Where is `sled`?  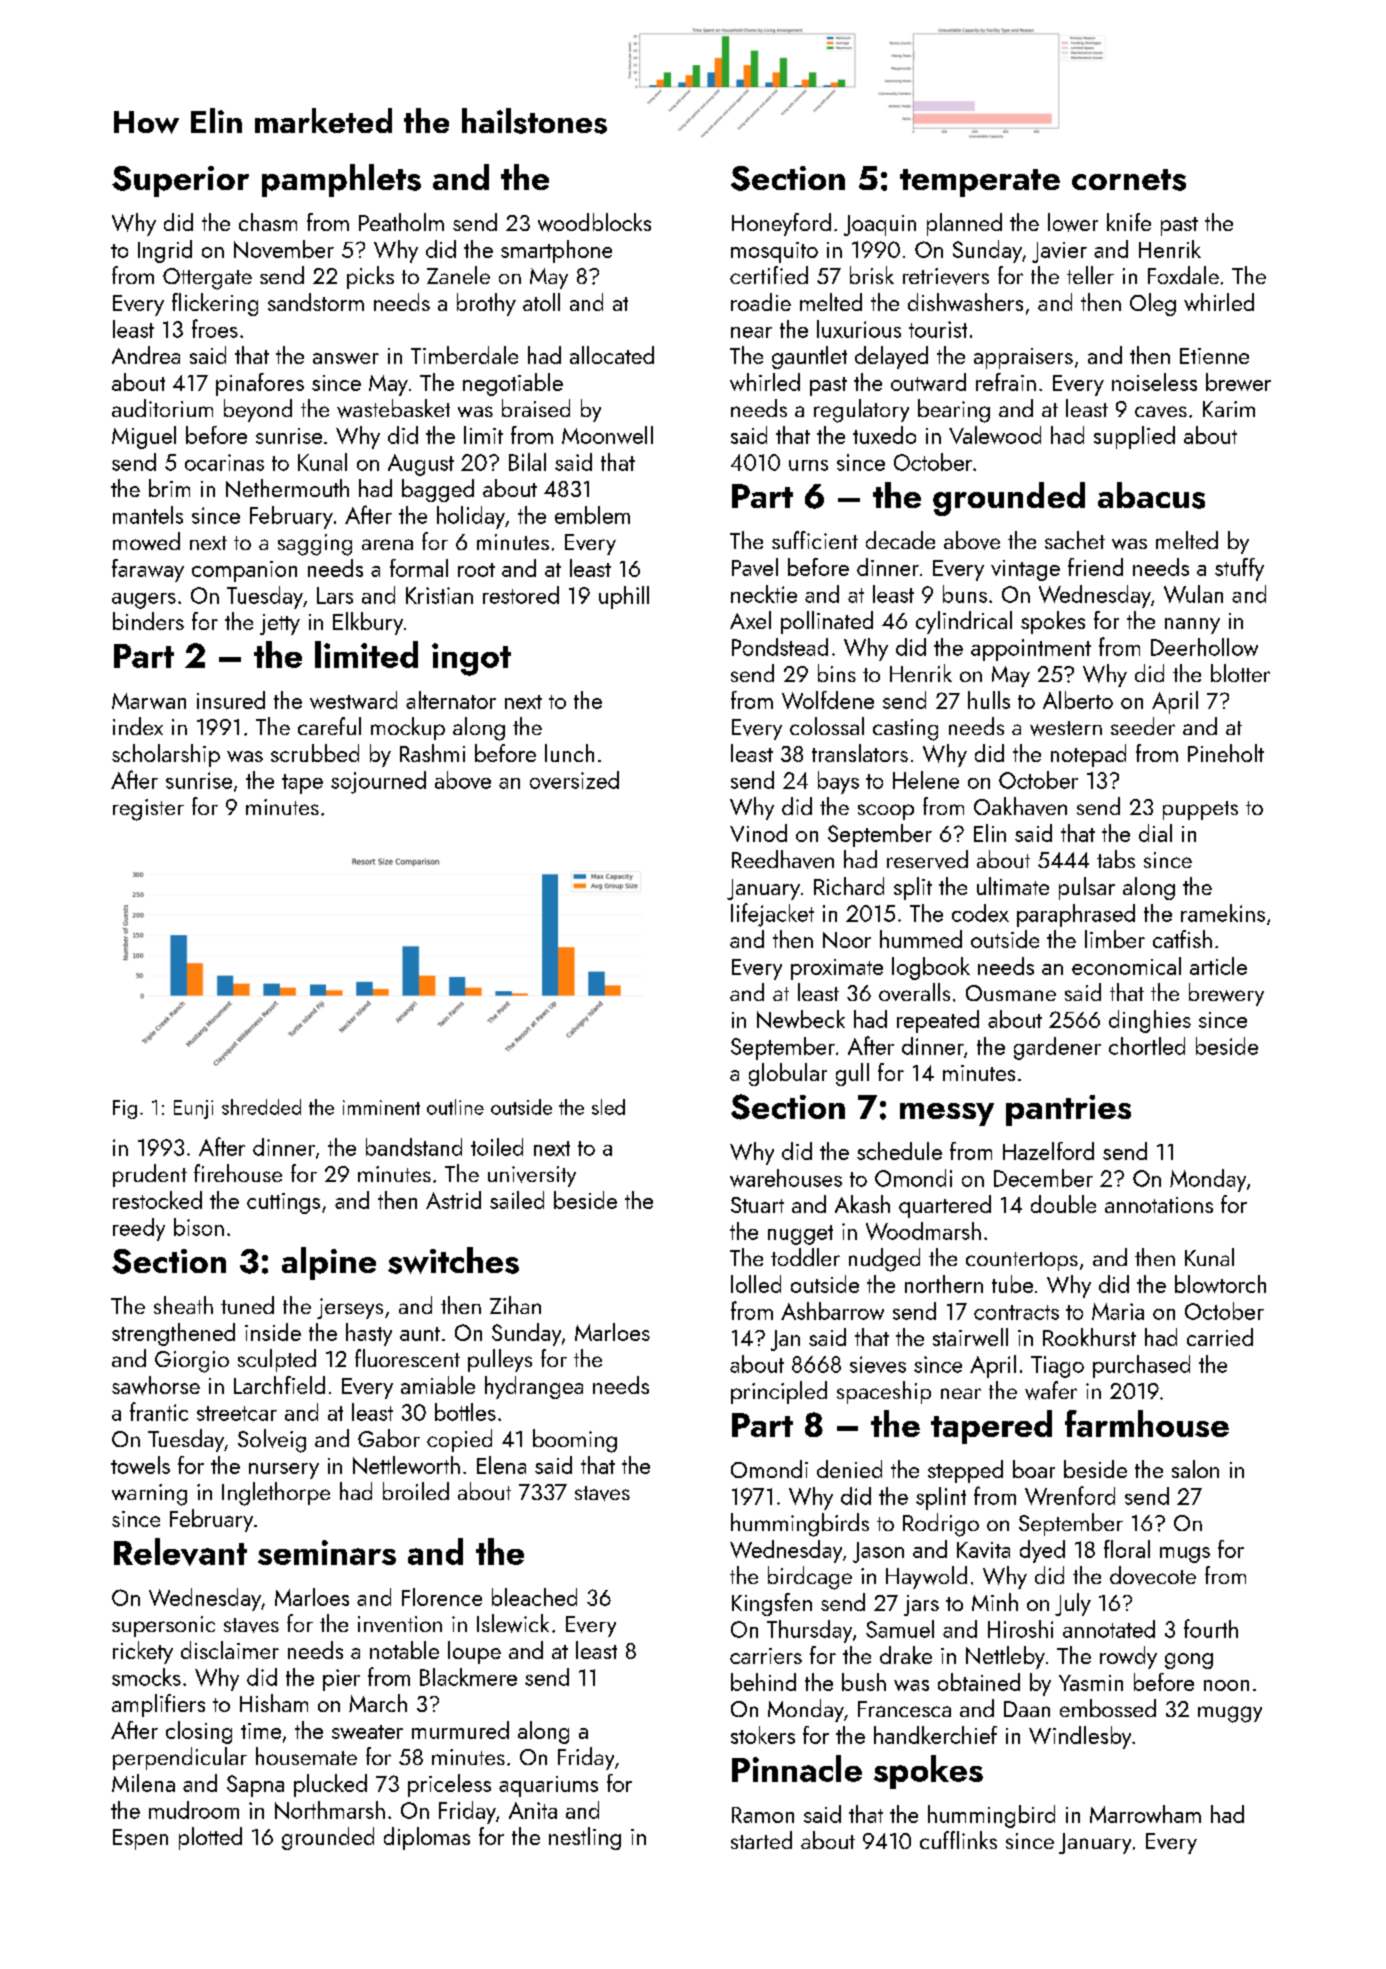
sled is located at coordinates (608, 1107).
